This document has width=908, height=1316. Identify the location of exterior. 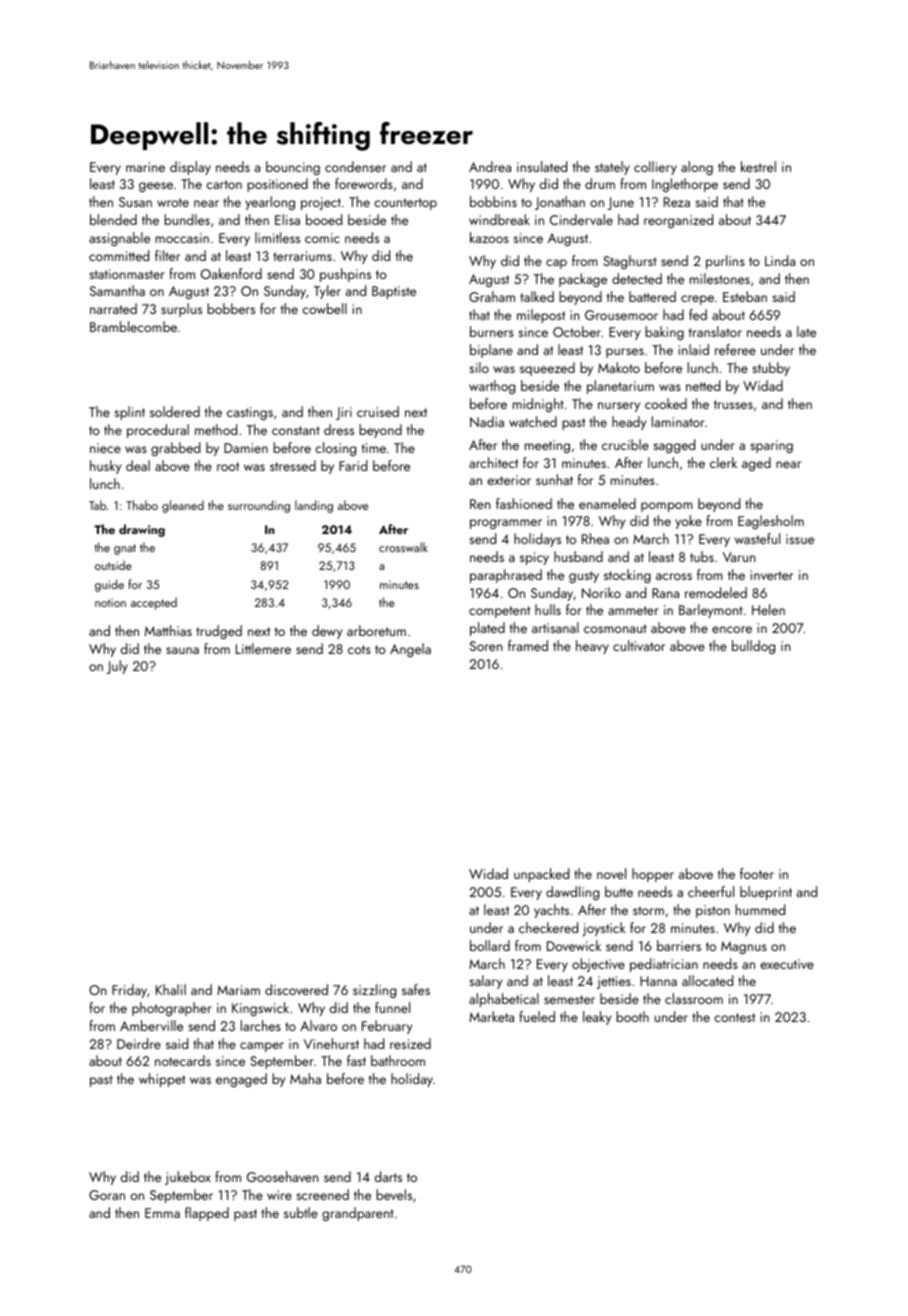
(509, 480).
